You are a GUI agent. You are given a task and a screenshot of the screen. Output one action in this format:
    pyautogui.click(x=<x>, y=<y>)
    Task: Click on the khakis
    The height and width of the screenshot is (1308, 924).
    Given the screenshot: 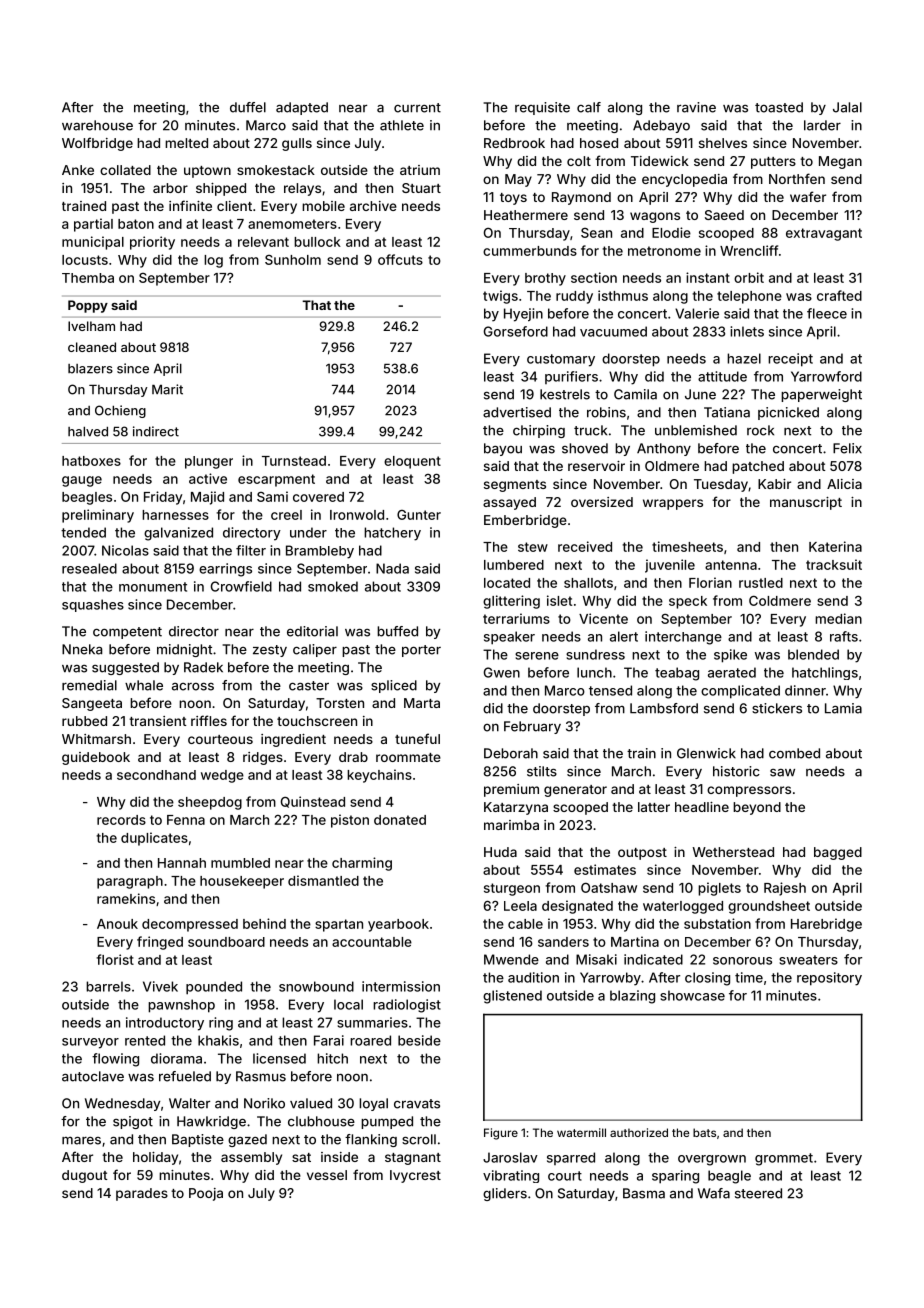 What is the action you would take?
    pyautogui.click(x=218, y=1040)
